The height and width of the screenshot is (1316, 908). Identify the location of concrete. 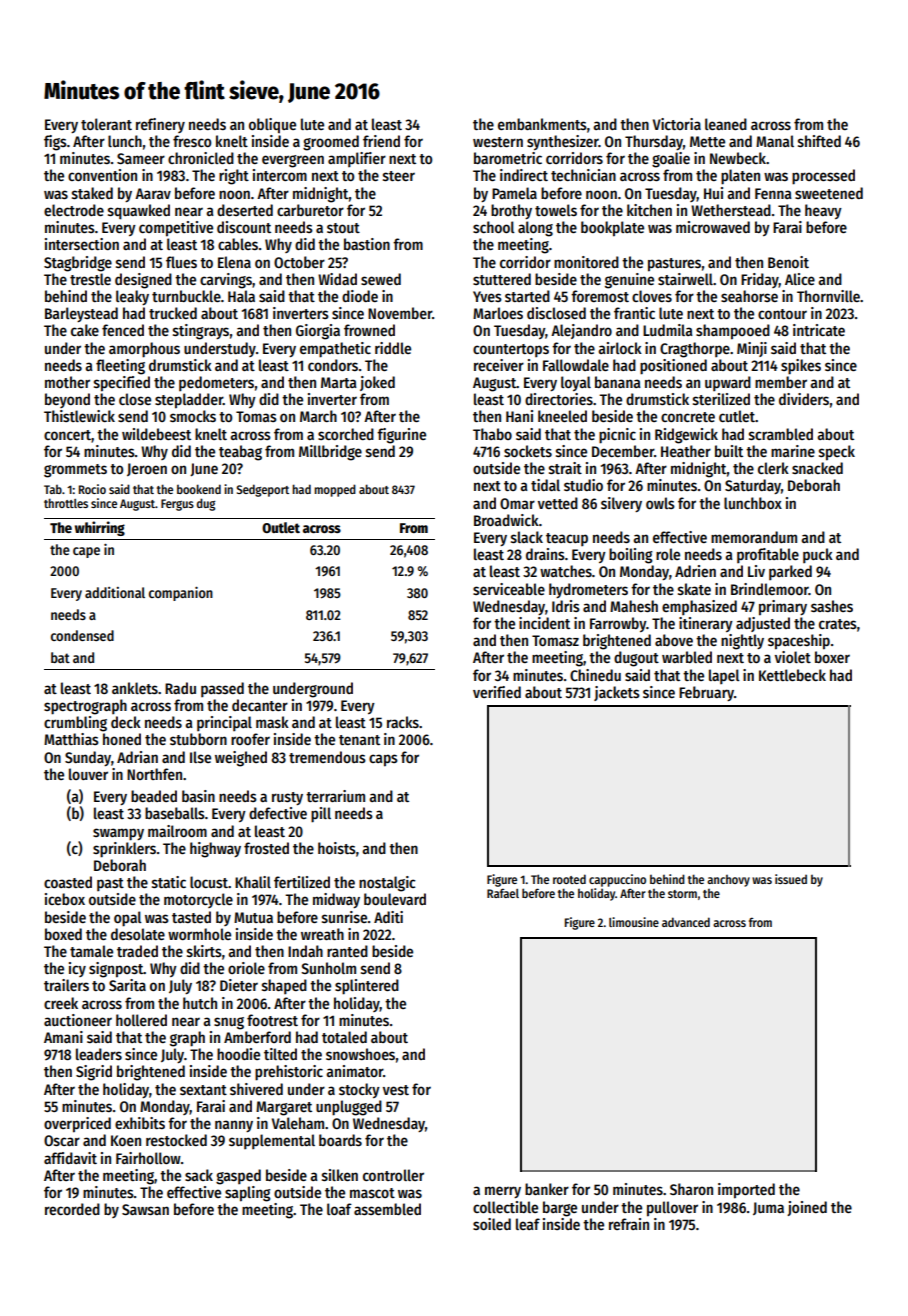
(688, 417).
